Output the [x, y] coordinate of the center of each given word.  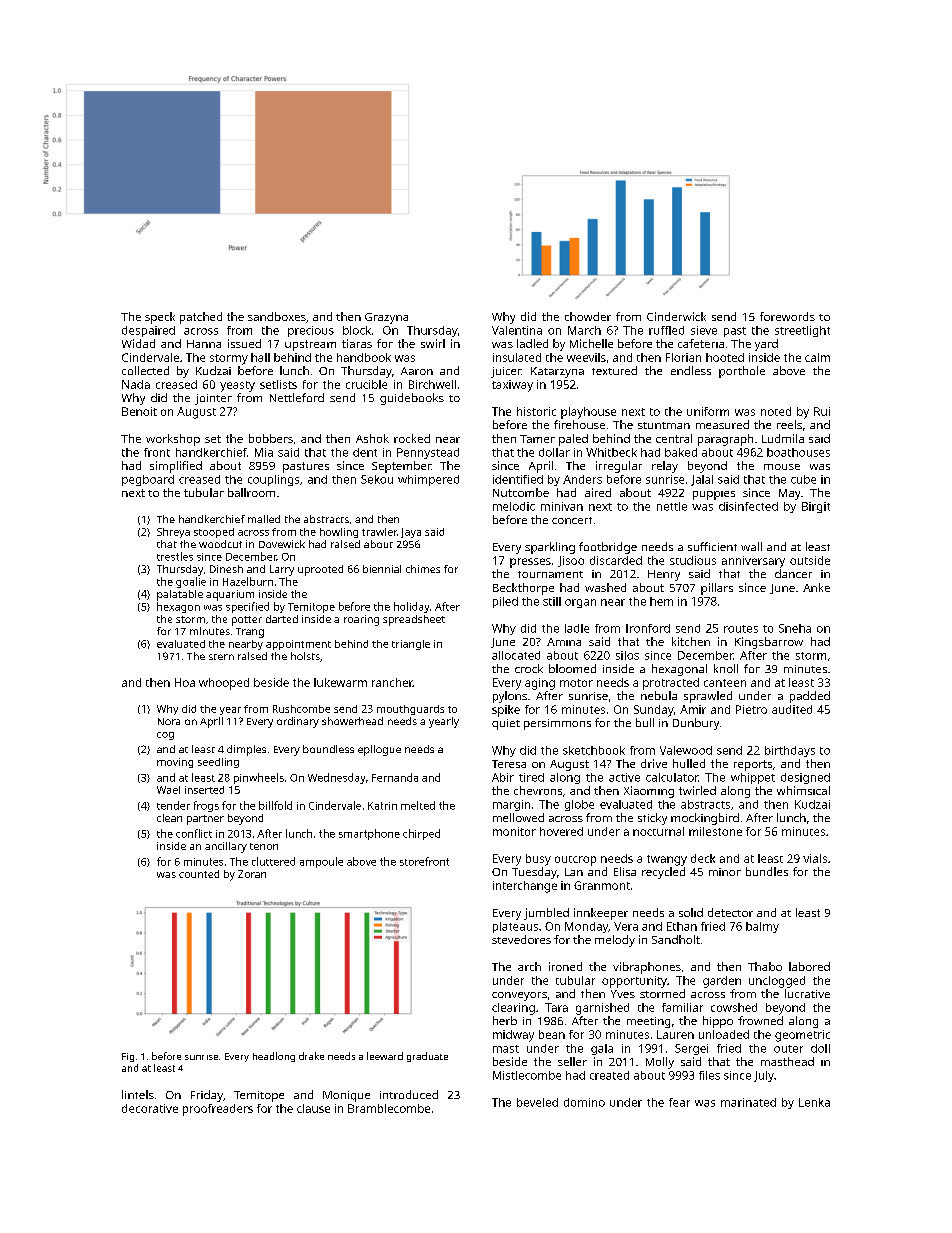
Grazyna [386, 318]
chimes [423, 569]
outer [788, 1049]
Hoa [185, 682]
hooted [725, 357]
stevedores [521, 939]
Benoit [139, 411]
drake [311, 1056]
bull [645, 722]
